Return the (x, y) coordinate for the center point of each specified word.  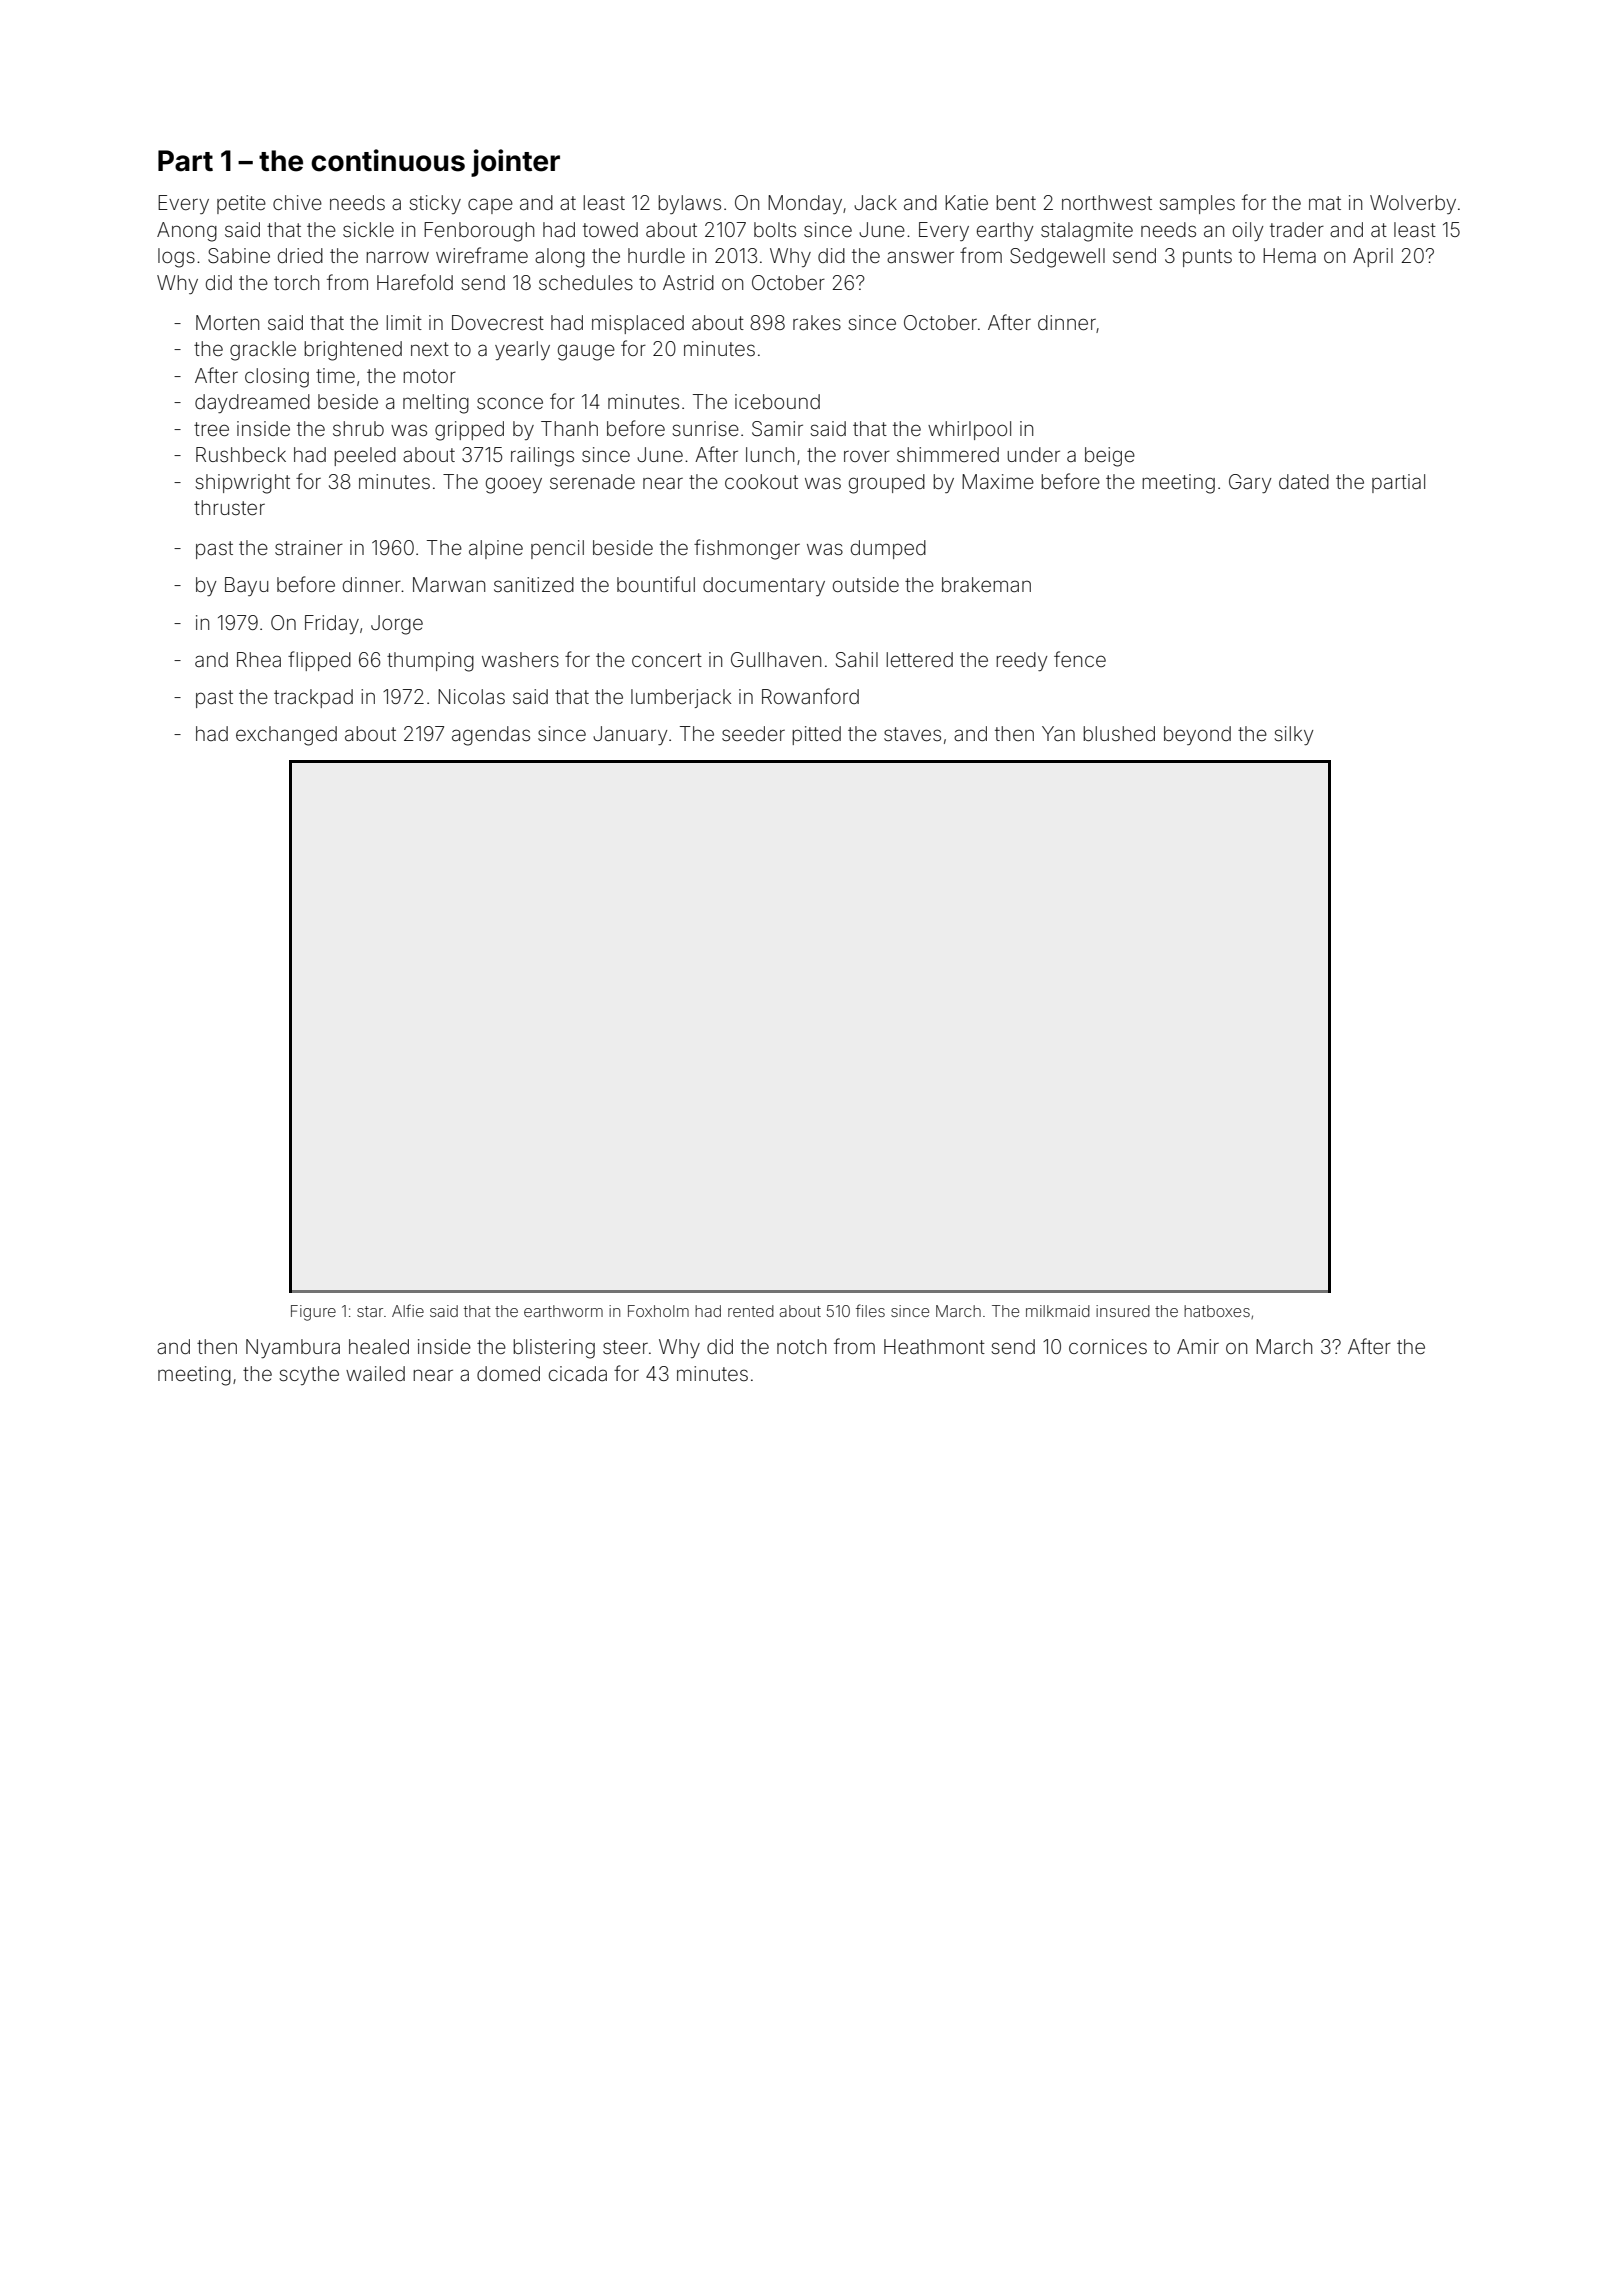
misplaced (638, 324)
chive (297, 202)
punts (1207, 258)
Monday (805, 204)
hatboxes (1217, 1311)
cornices (1108, 1346)
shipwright (242, 484)
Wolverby (1413, 204)
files (870, 1310)
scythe (309, 1375)
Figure (313, 1313)
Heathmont (934, 1346)
